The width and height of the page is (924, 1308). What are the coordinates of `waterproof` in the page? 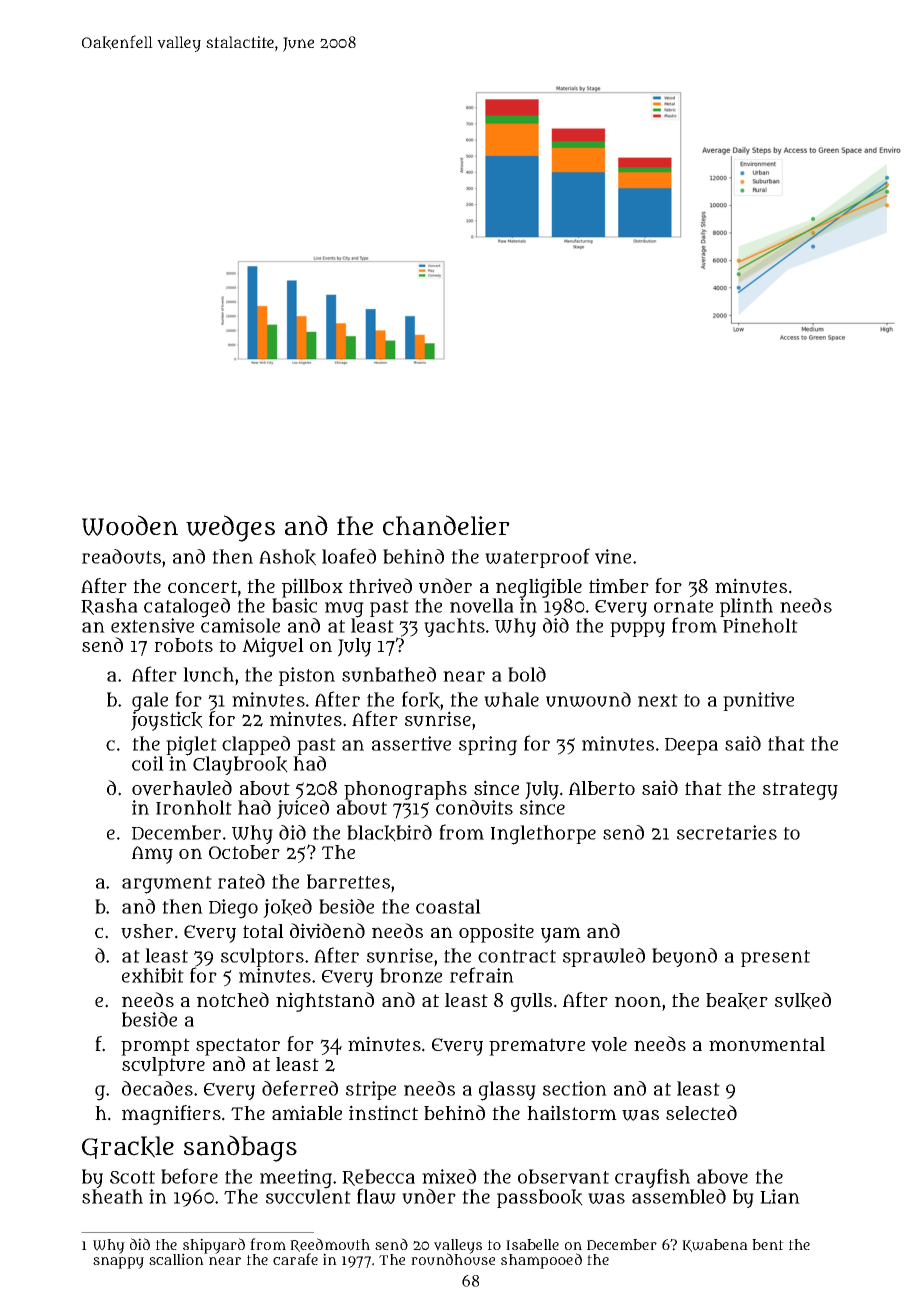 It's located at (537, 558).
